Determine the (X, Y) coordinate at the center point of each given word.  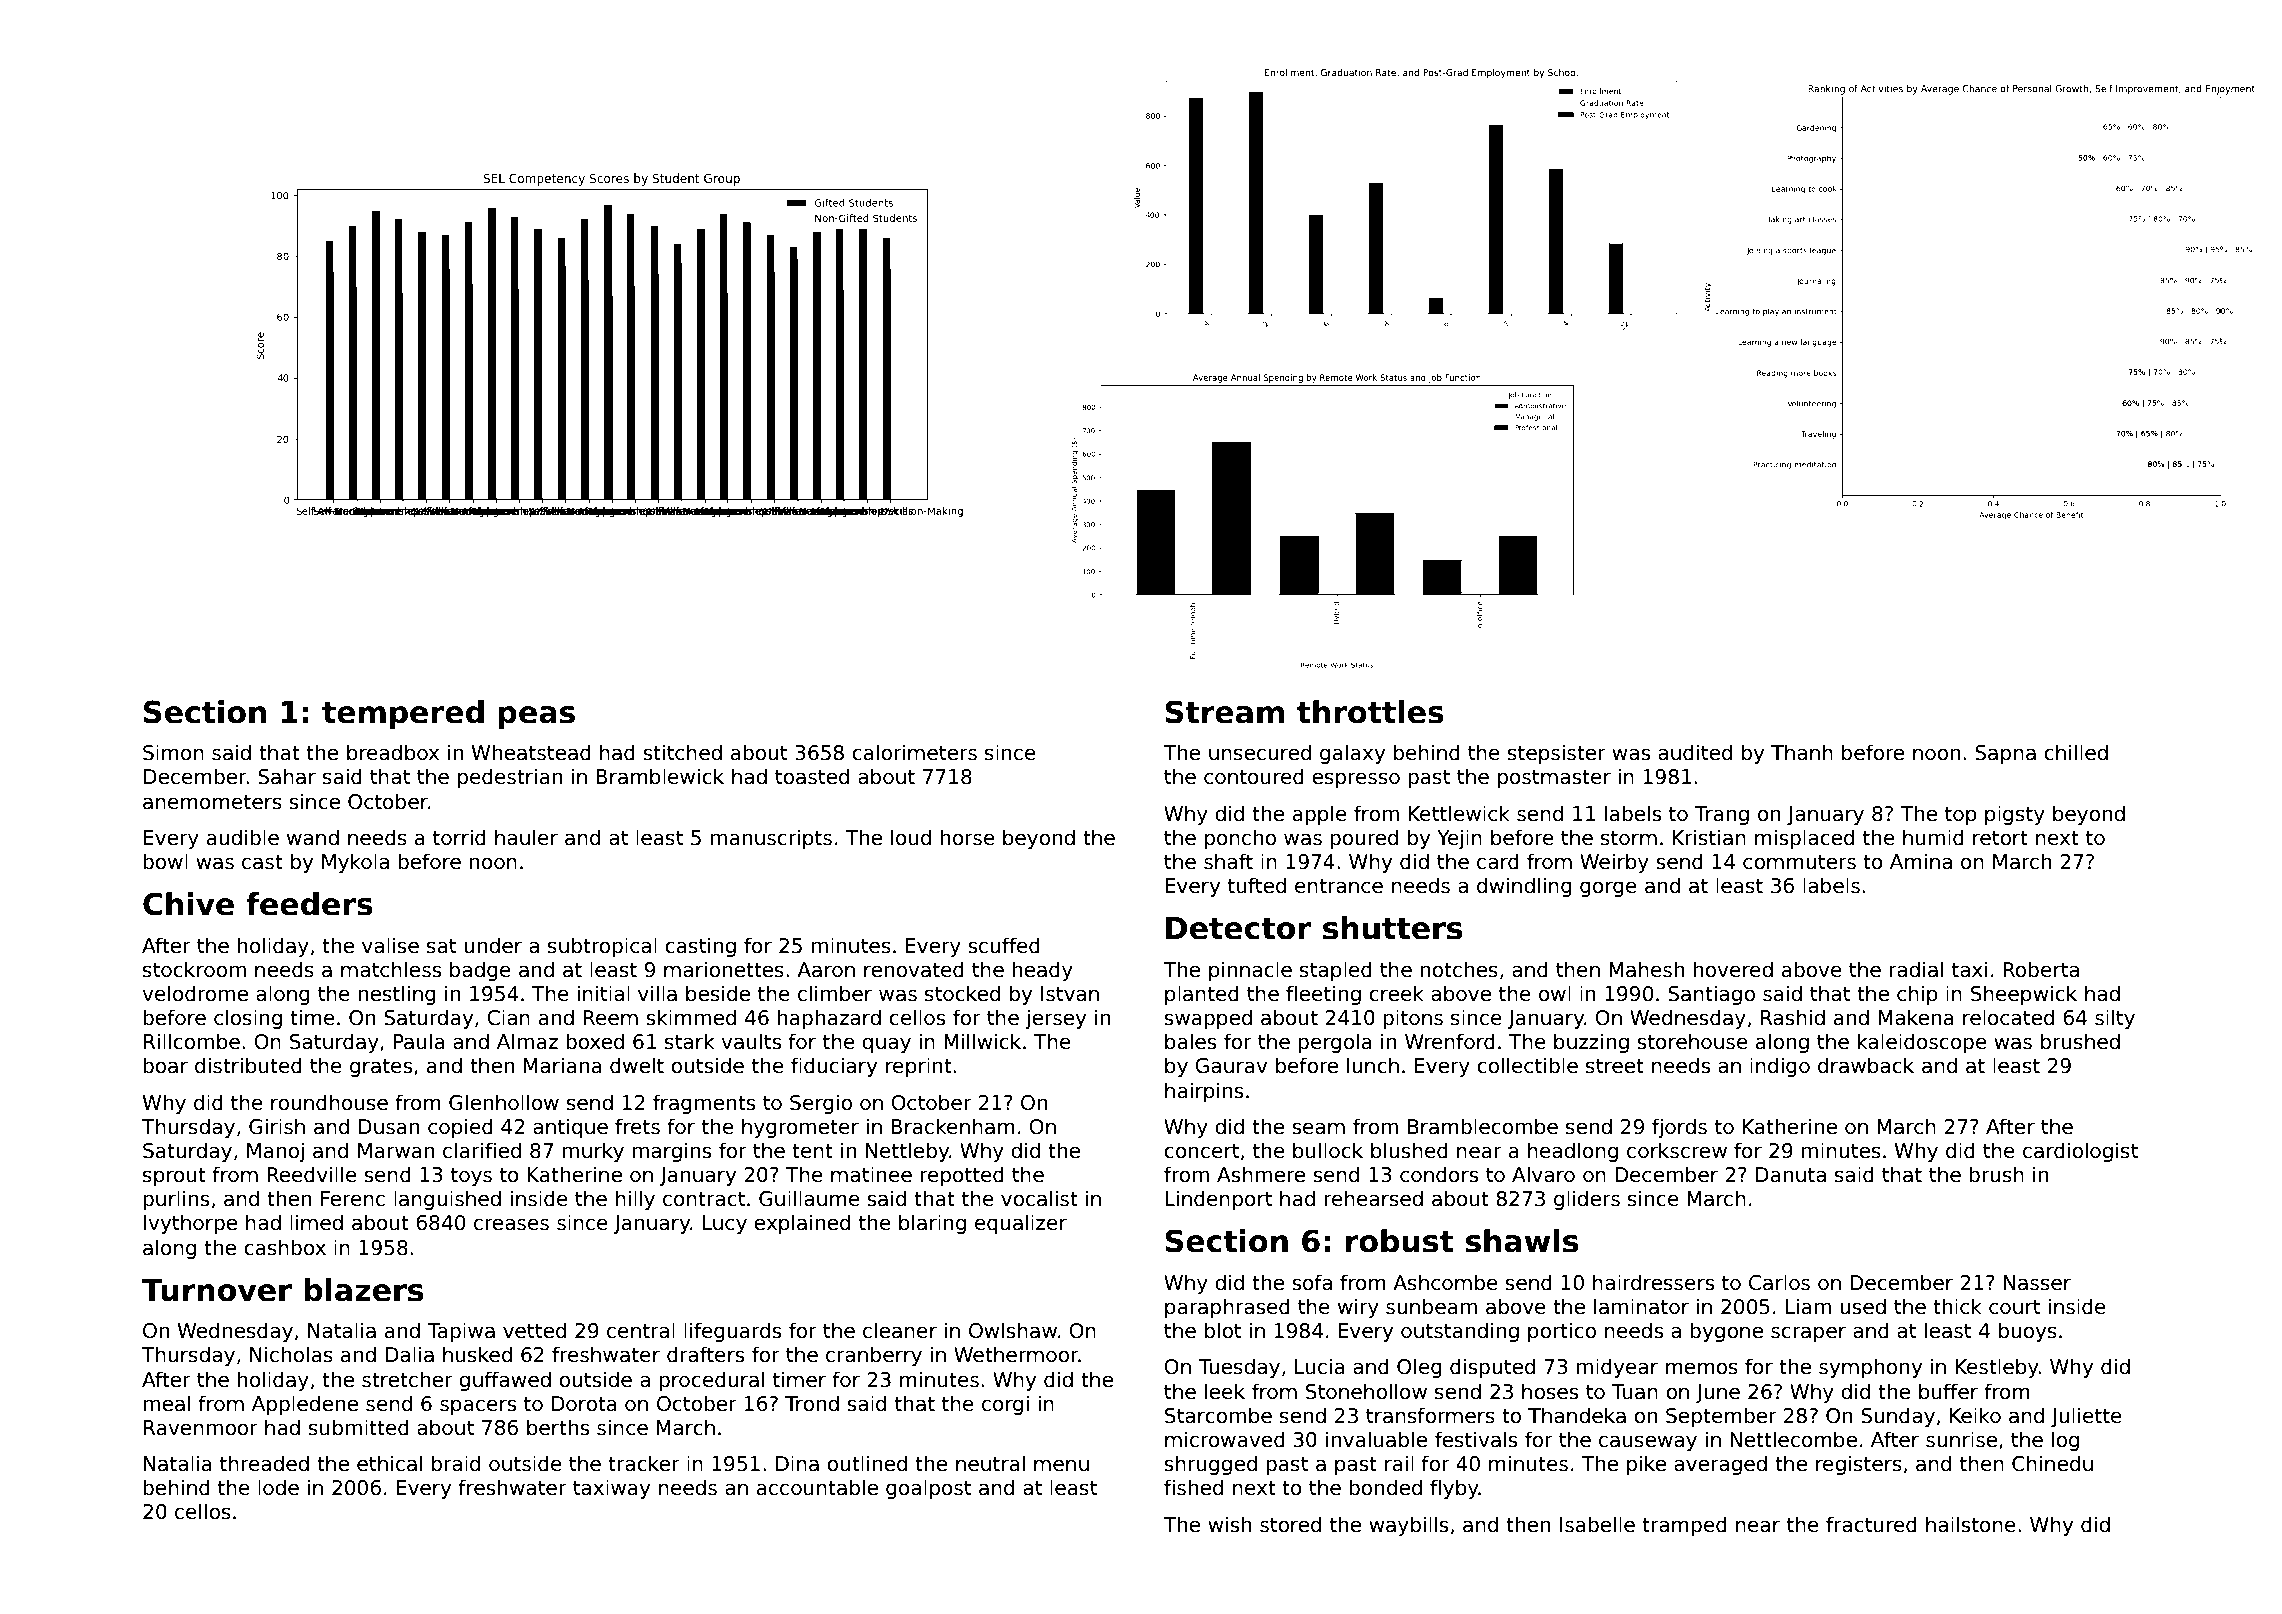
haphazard (829, 1019)
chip (1917, 995)
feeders (309, 904)
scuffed (1004, 945)
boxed (595, 1041)
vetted (534, 1330)
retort (2000, 838)
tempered (403, 714)
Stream (1224, 712)
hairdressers (1653, 1282)
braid (456, 1463)
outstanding (1460, 1332)
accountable (817, 1487)
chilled (2076, 752)
